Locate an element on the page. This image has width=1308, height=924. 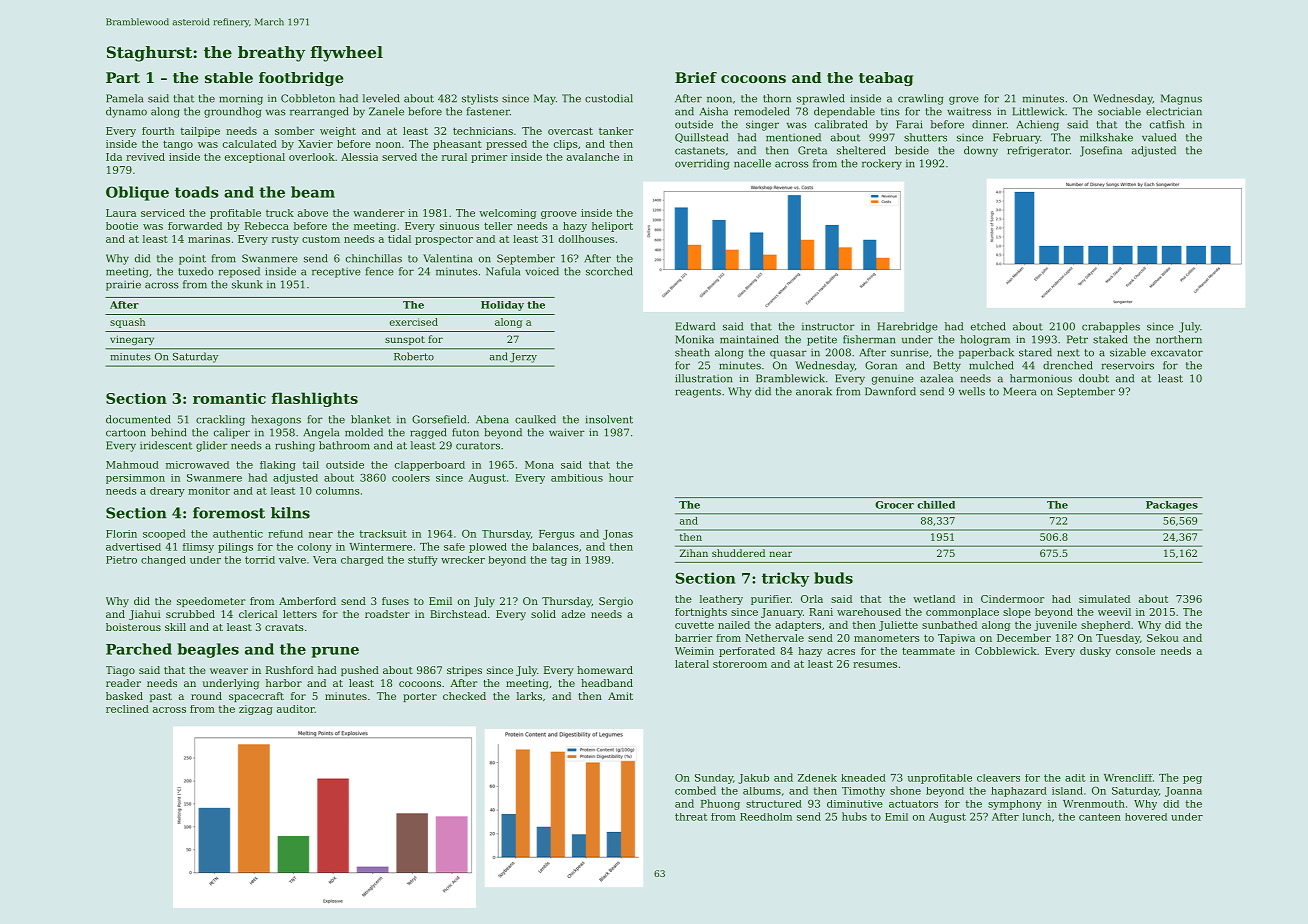
overcast is located at coordinates (570, 131).
